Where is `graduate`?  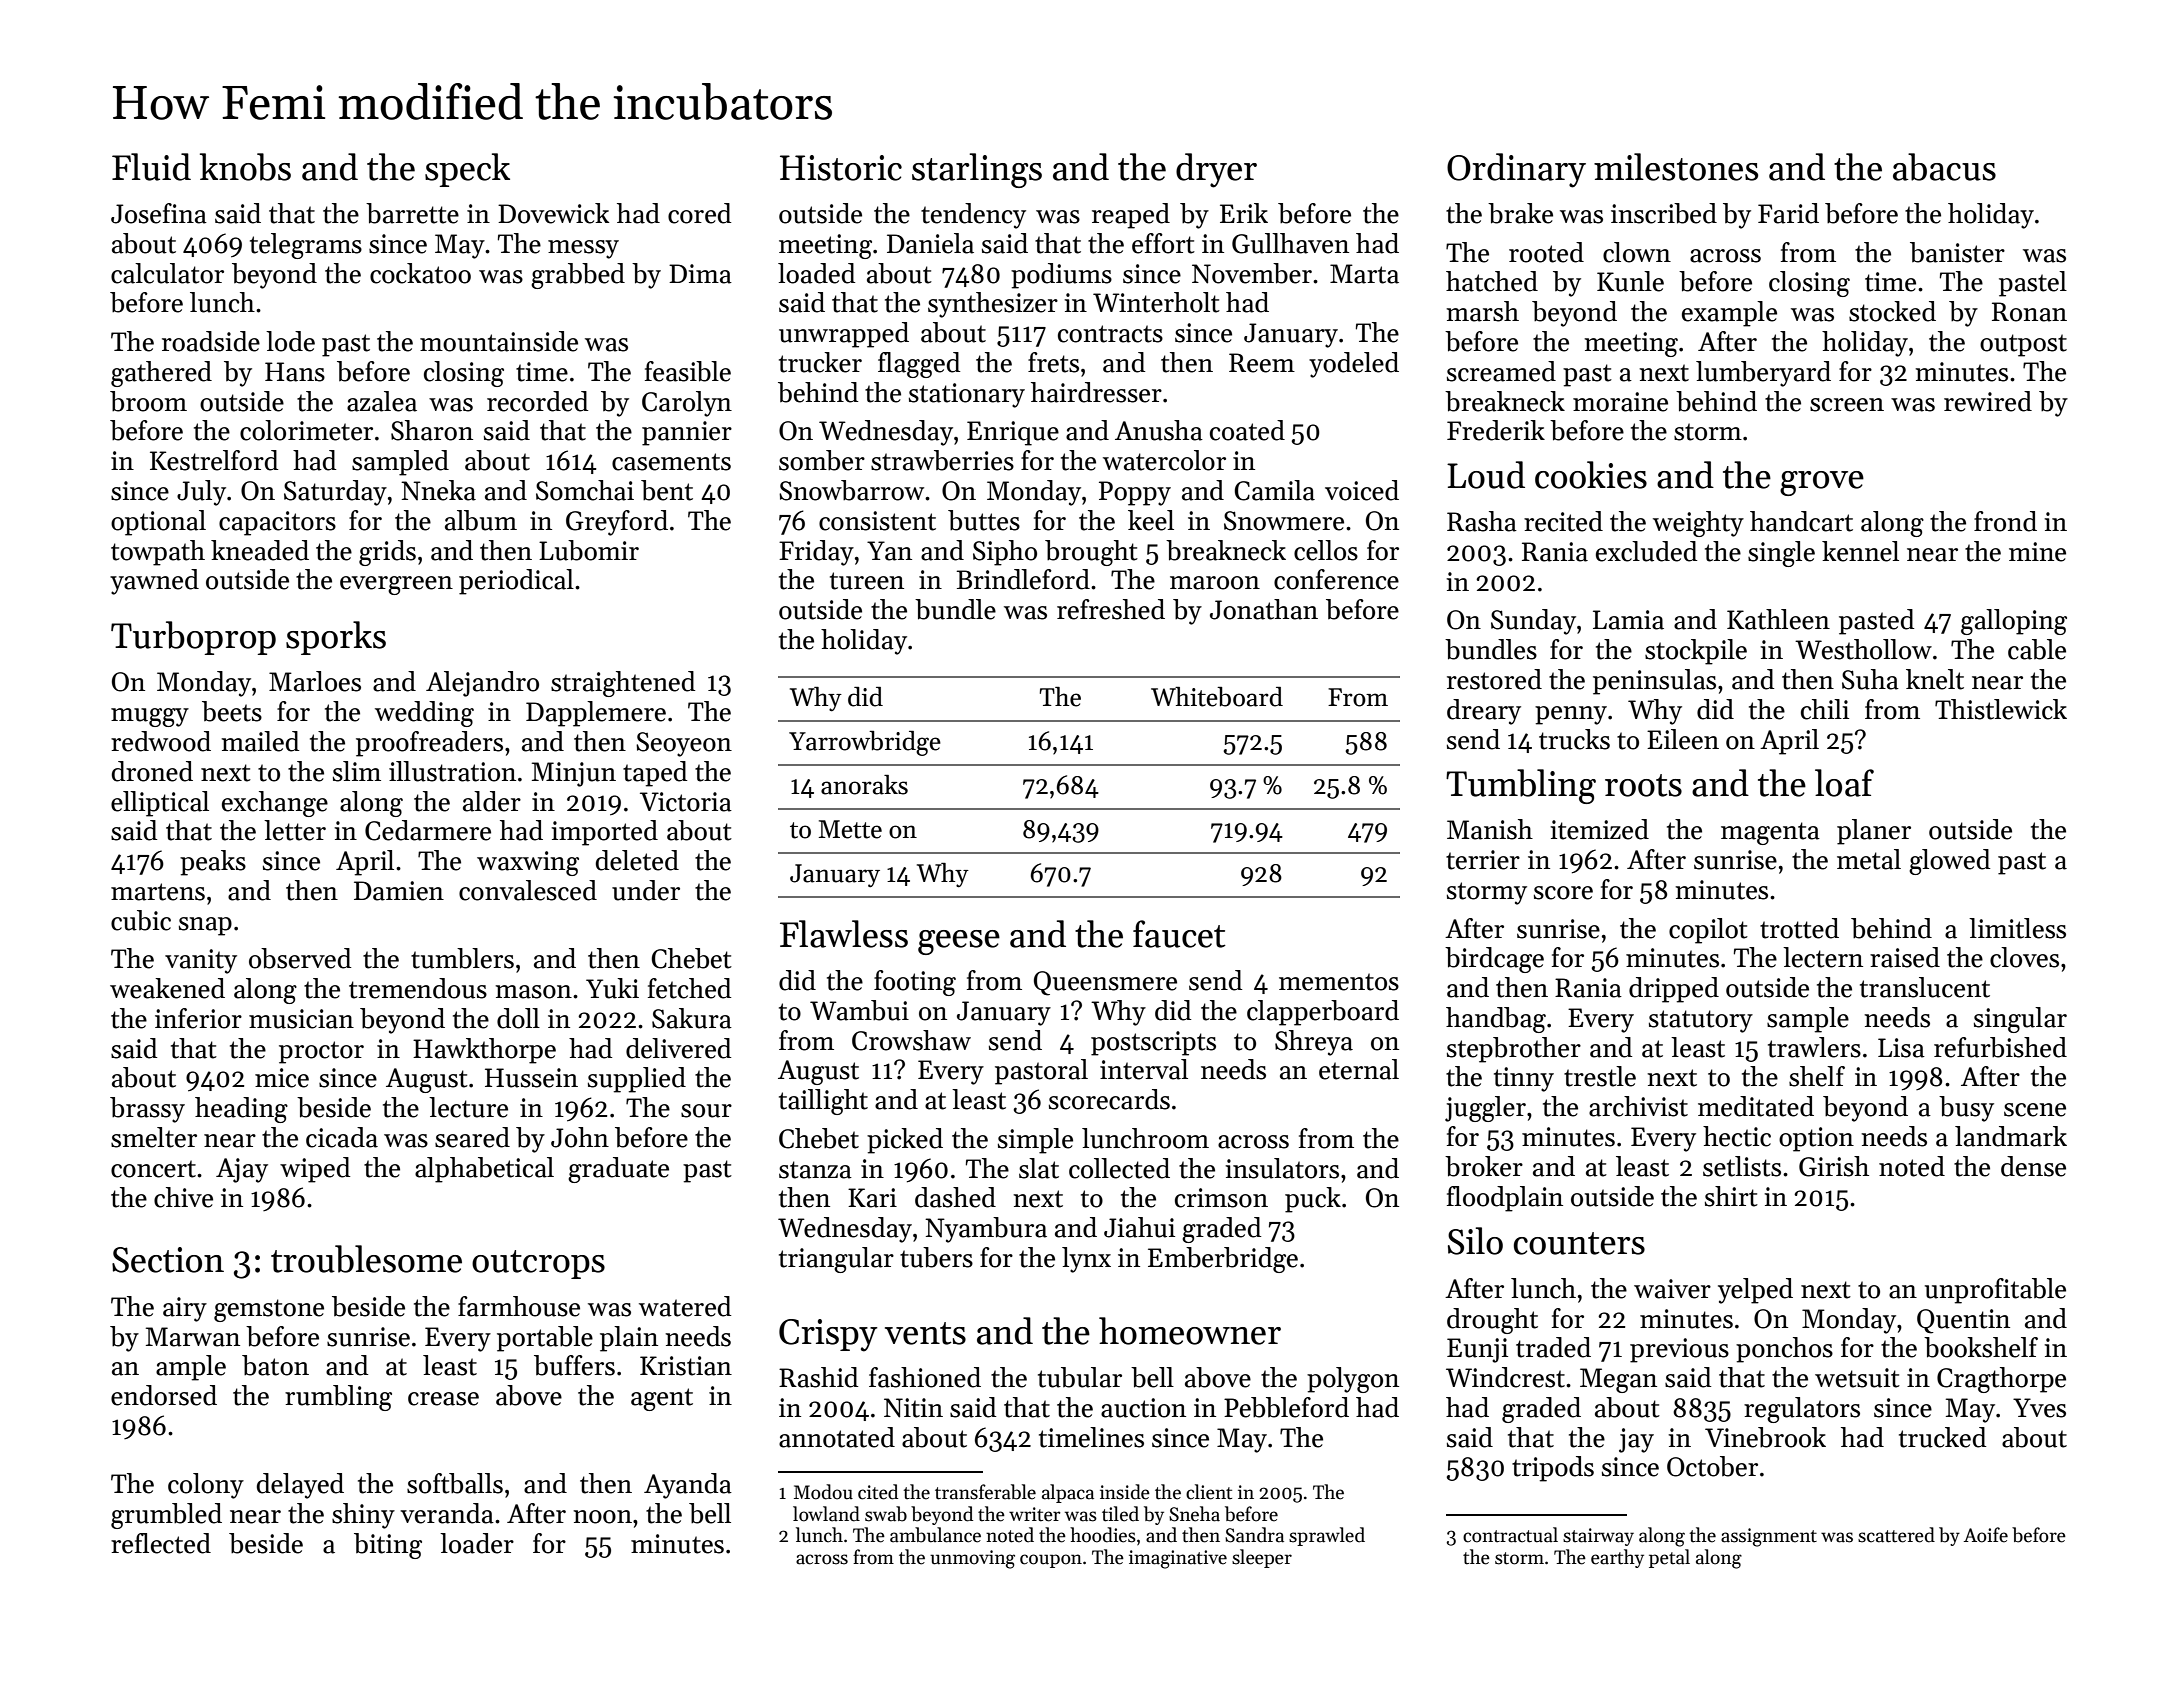 graduate is located at coordinates (618, 1170).
